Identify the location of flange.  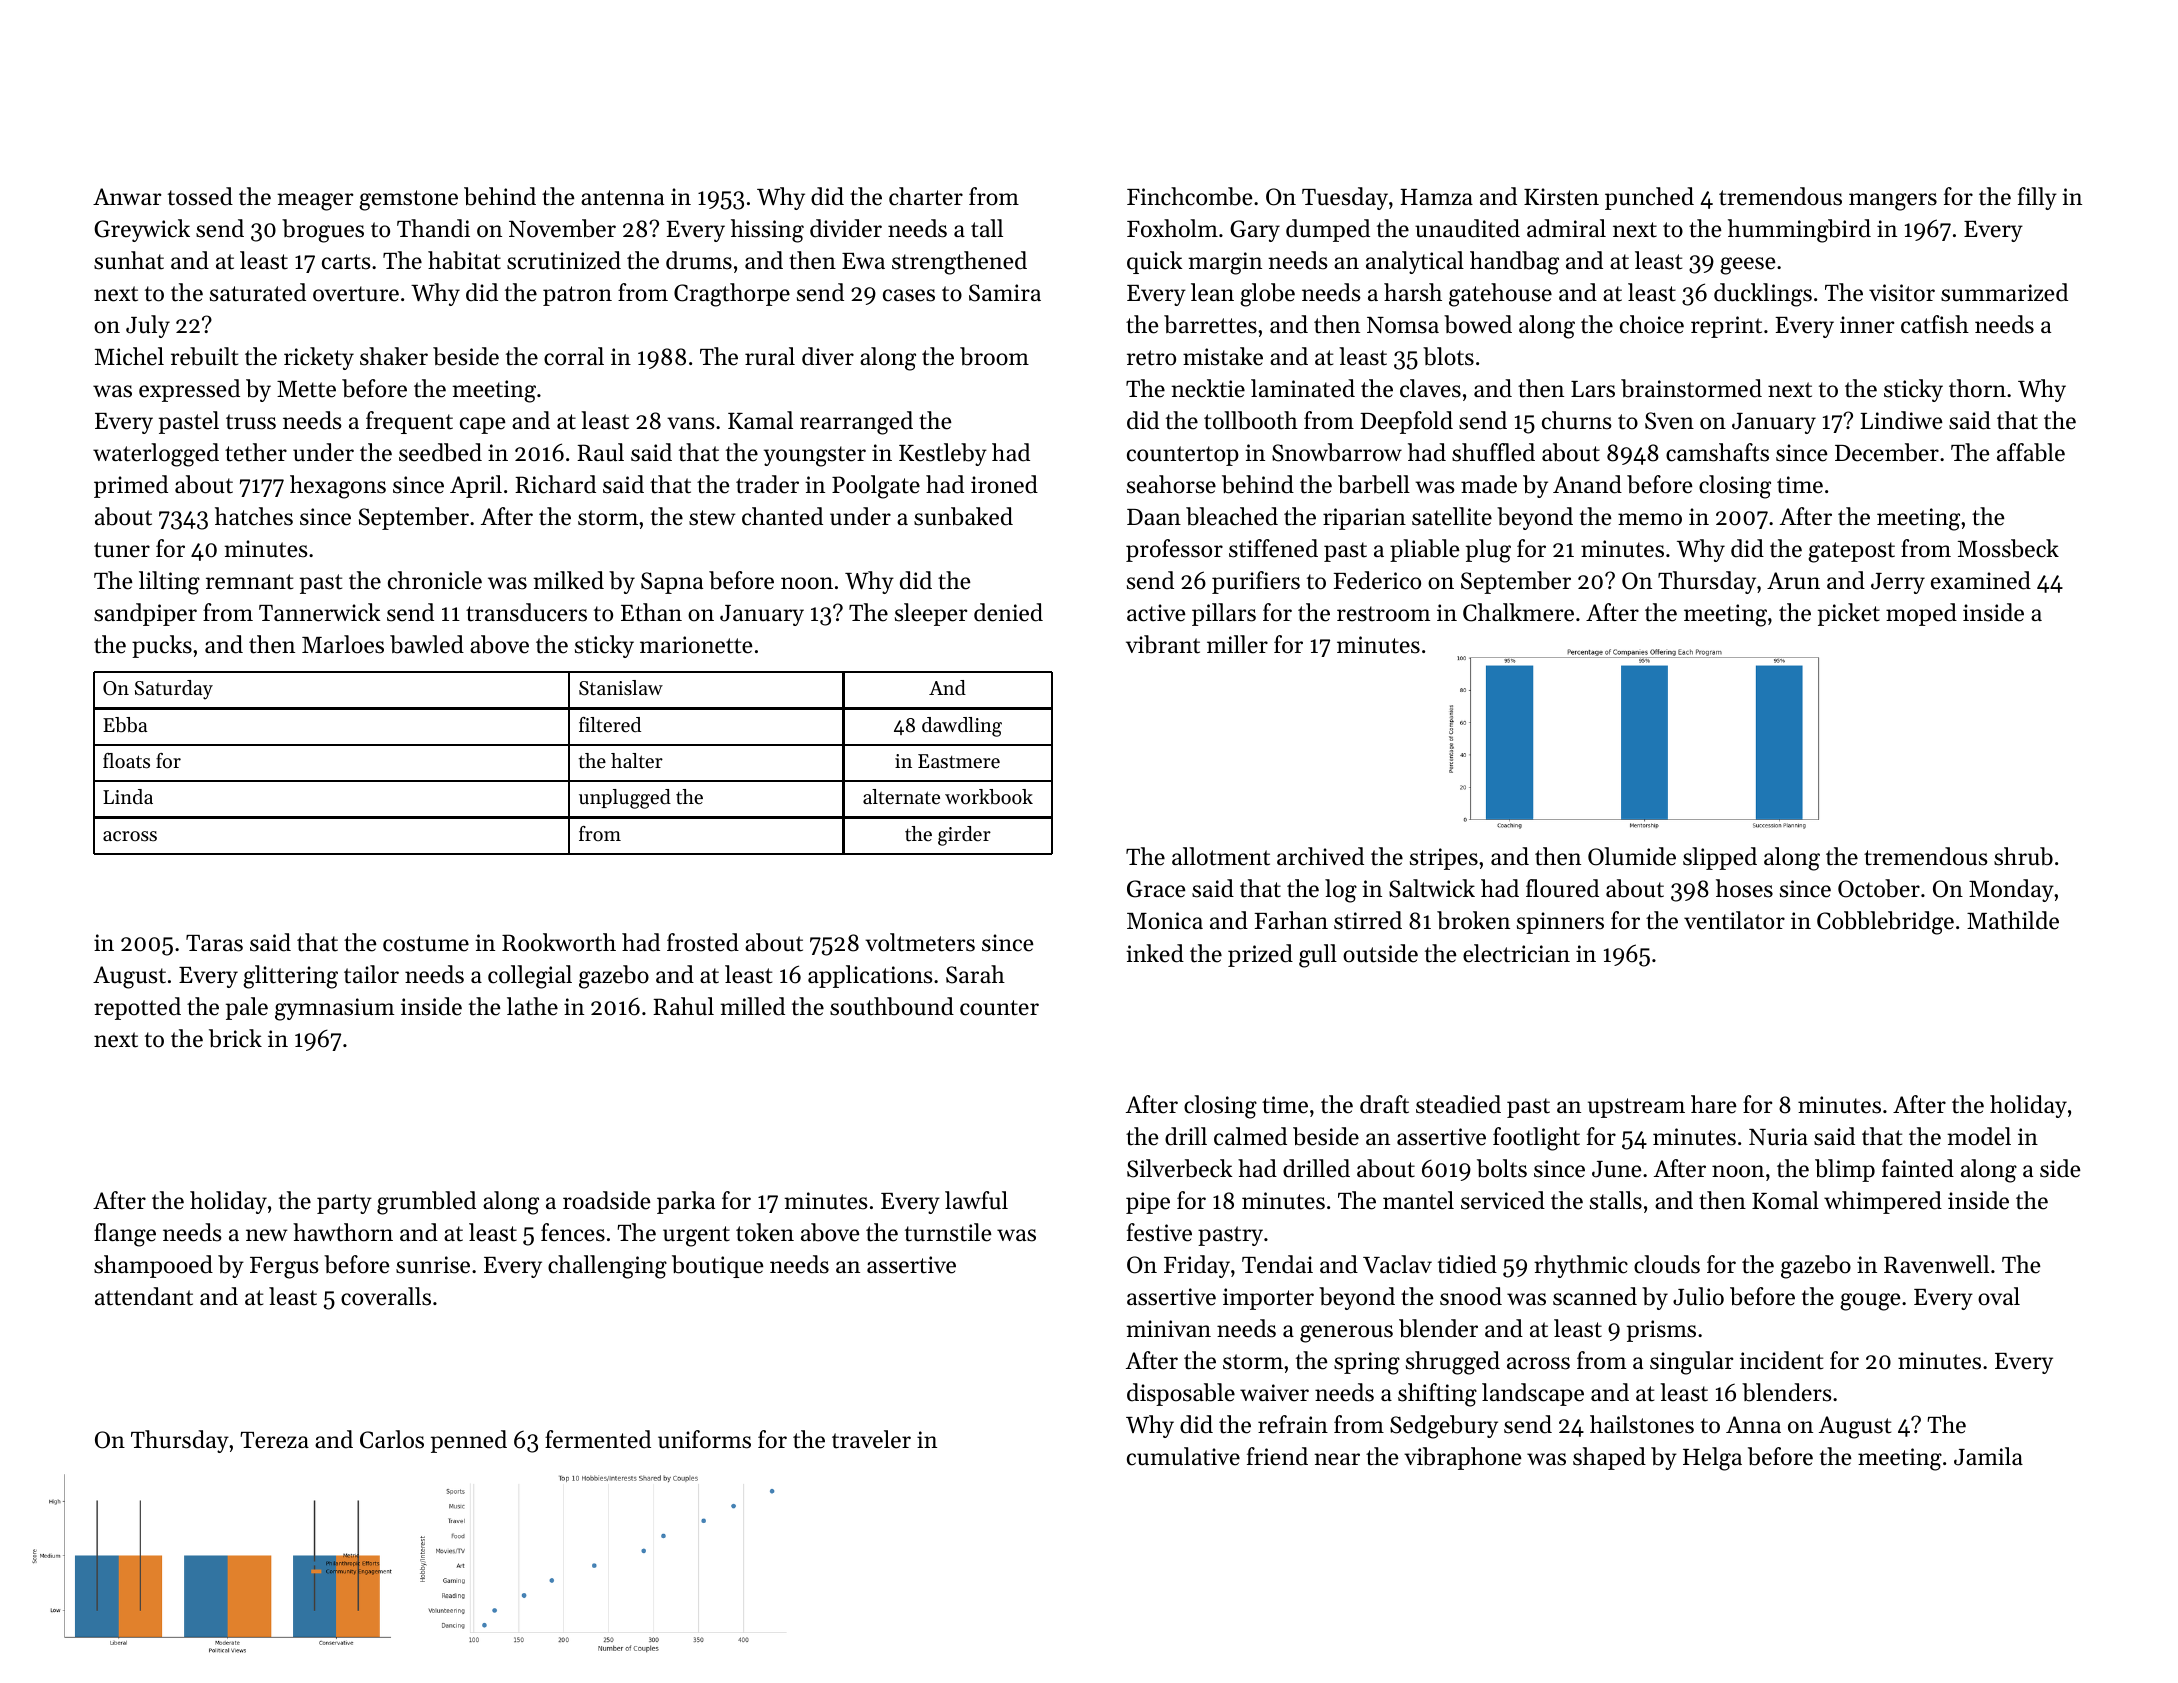
(125, 1235).
